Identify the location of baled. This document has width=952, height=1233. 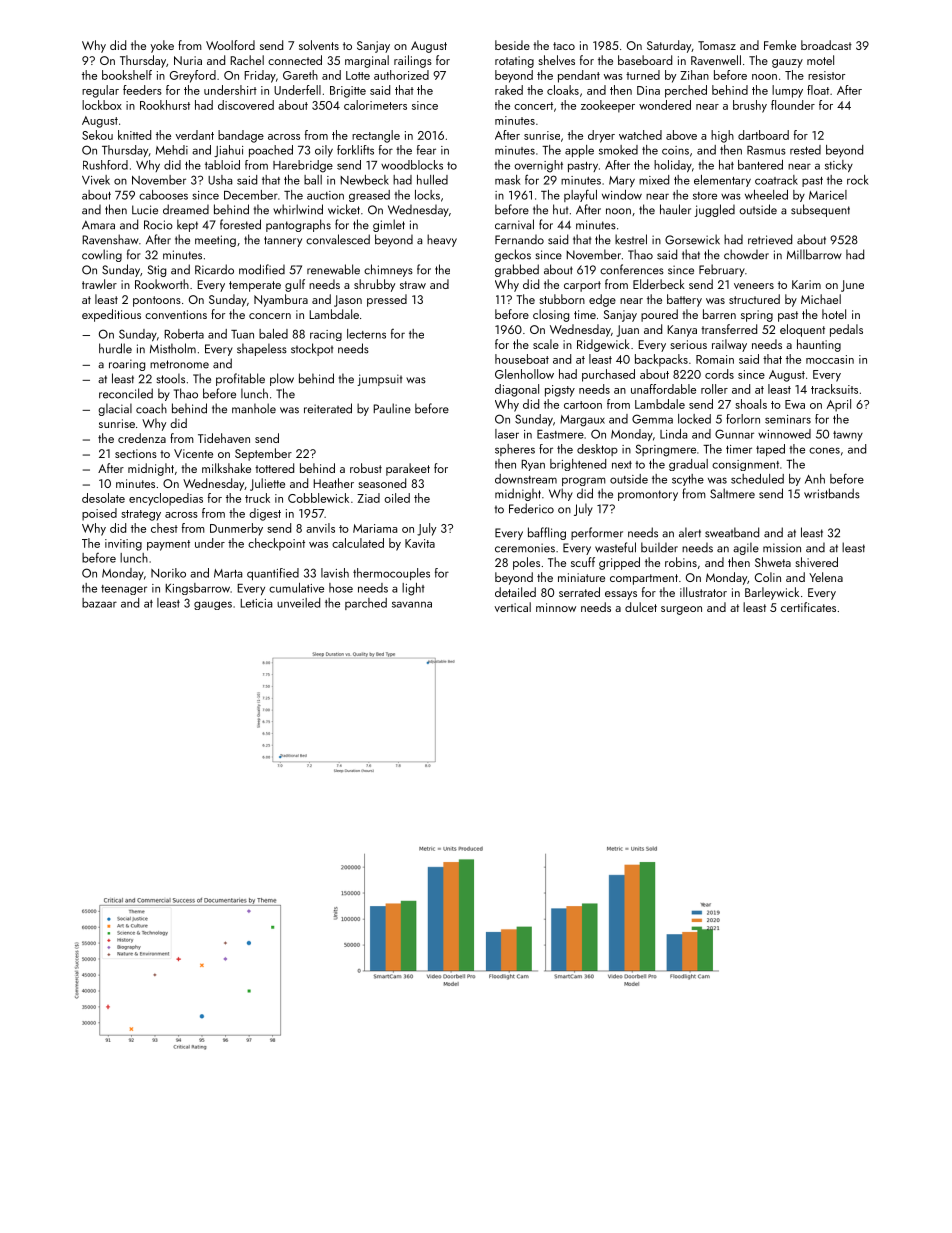
(273, 334).
